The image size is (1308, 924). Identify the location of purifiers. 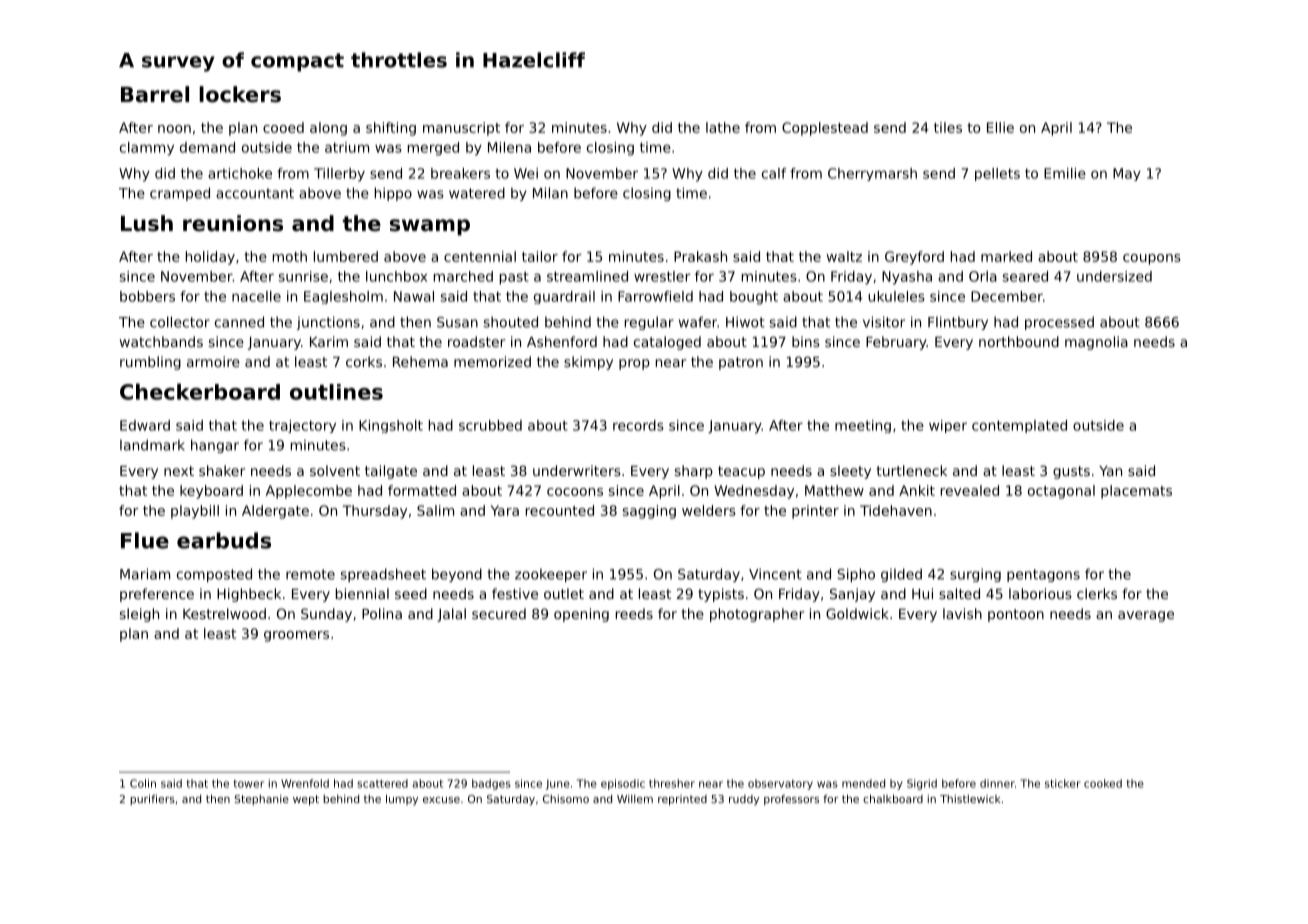
(152, 799).
